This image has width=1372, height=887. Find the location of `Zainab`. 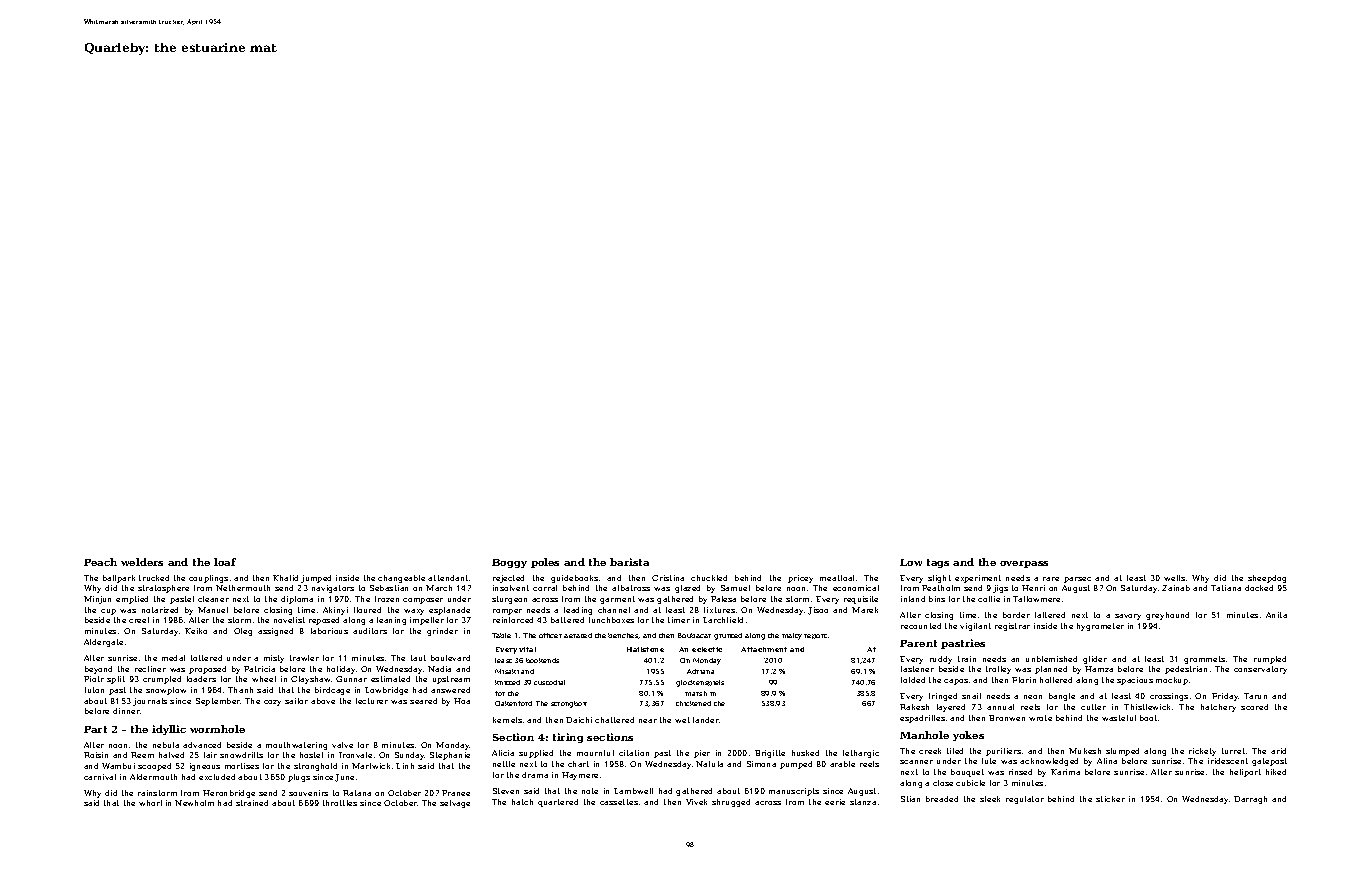

Zainab is located at coordinates (1176, 588).
